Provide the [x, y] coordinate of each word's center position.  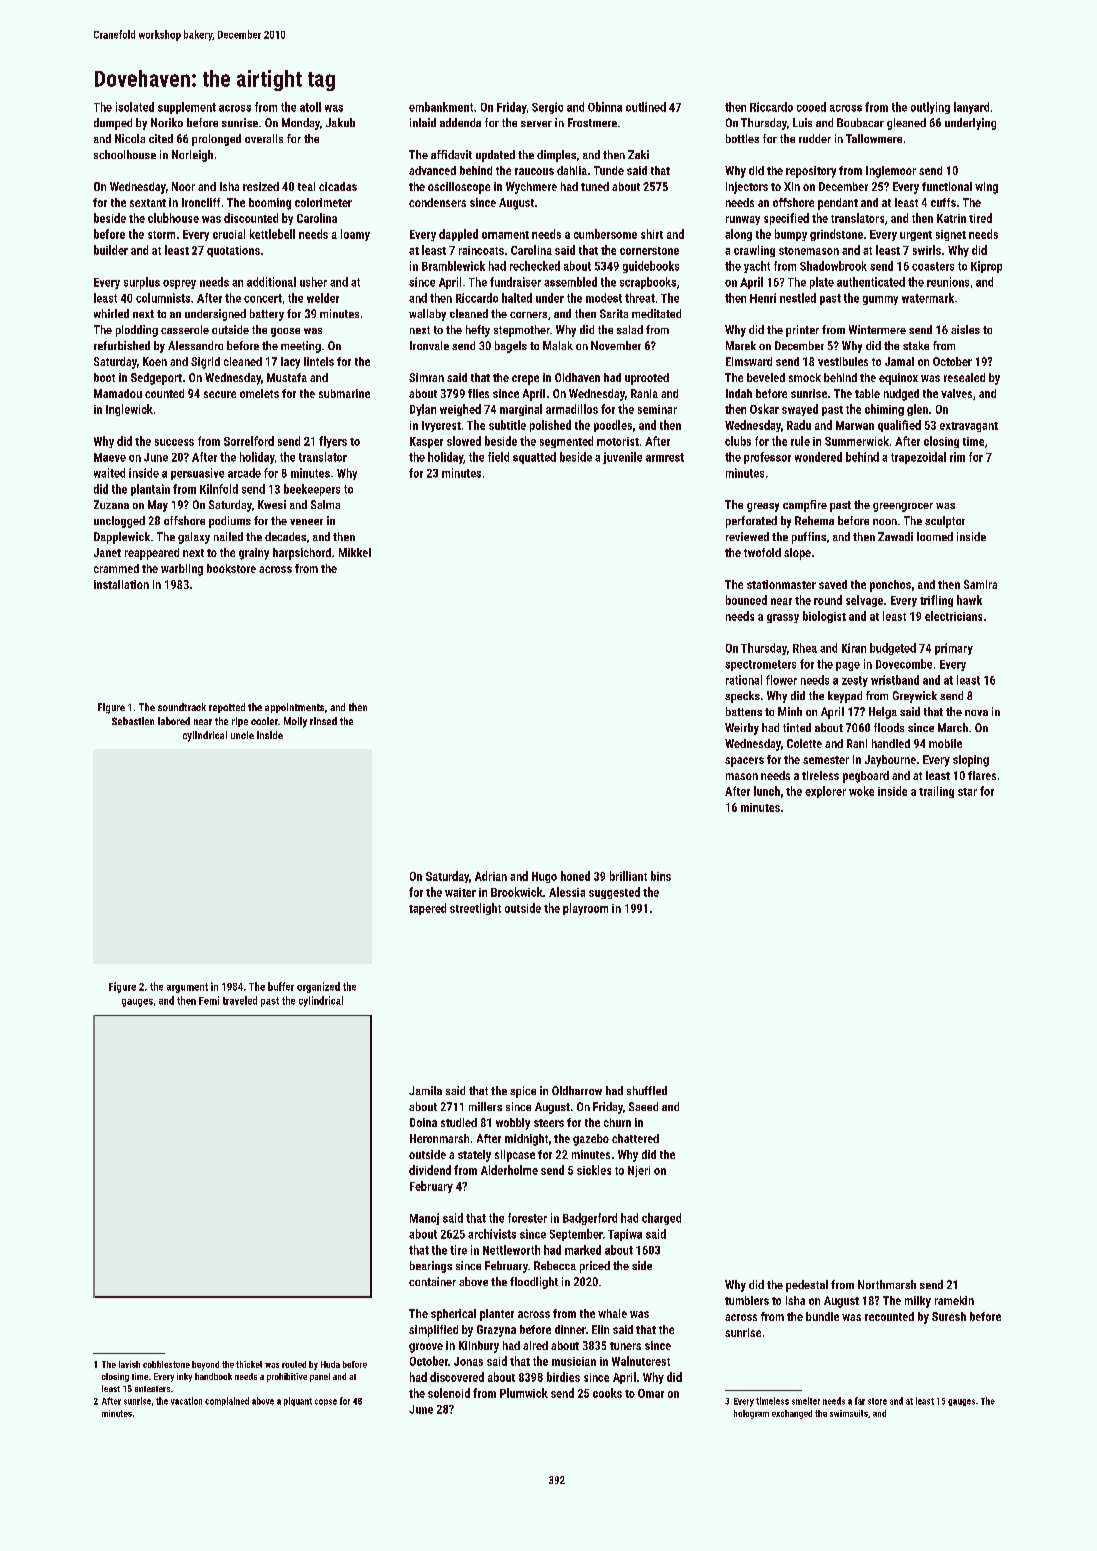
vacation [186, 1401]
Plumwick [524, 1393]
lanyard [971, 108]
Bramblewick [453, 266]
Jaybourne [890, 761]
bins [661, 876]
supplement [187, 108]
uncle [242, 735]
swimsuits [849, 1413]
